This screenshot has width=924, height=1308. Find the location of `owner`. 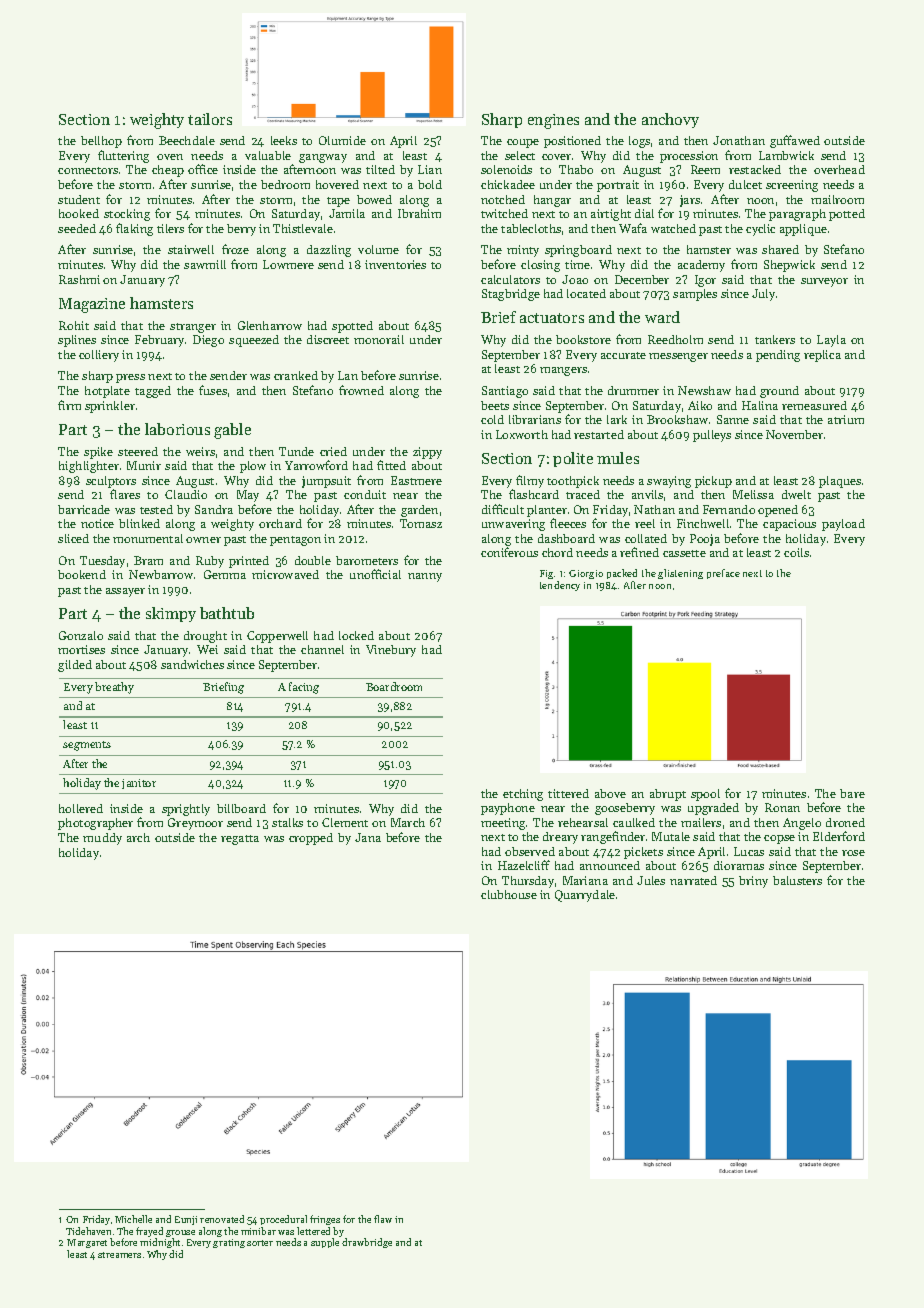

owner is located at coordinates (203, 540).
